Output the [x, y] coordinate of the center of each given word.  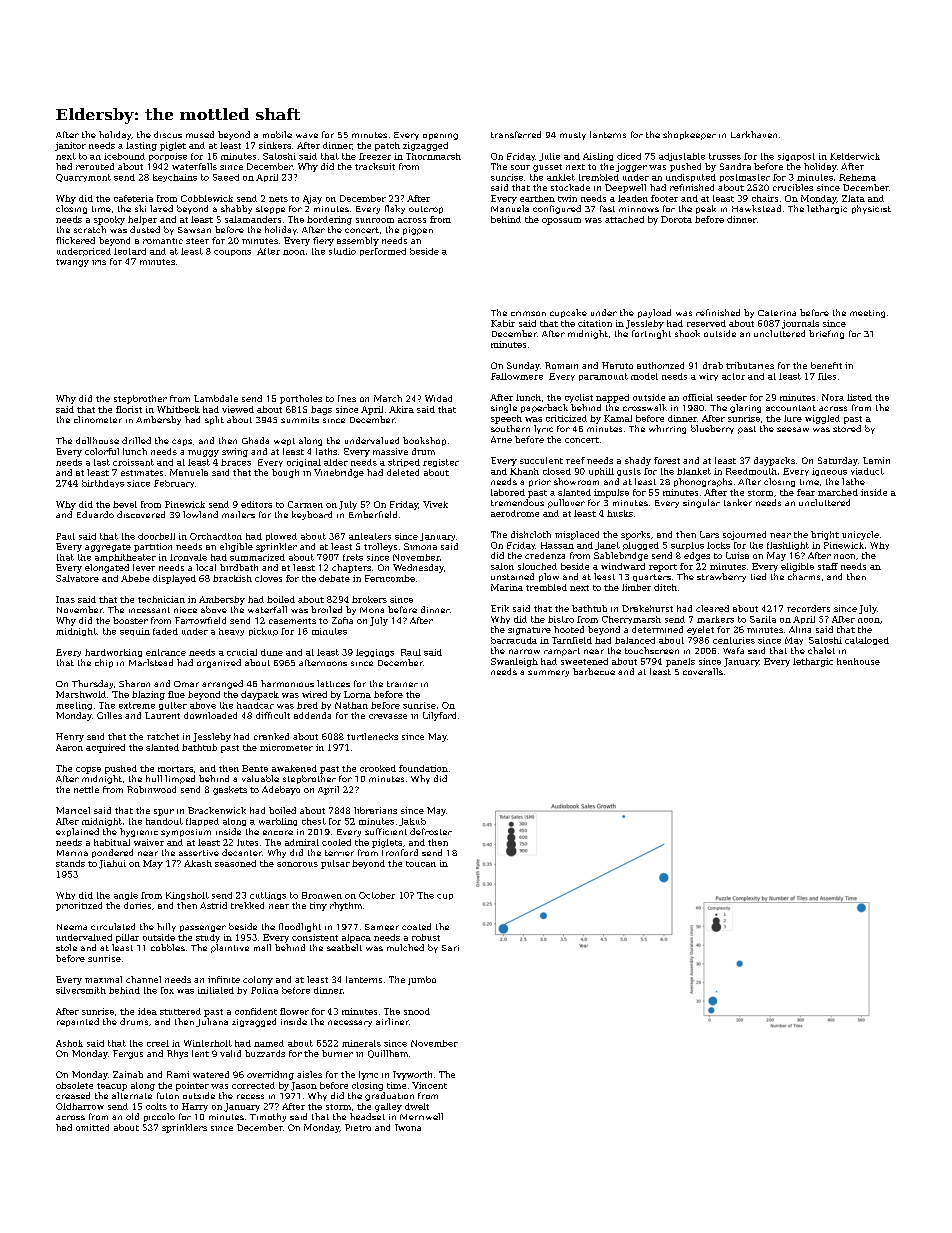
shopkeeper [689, 135]
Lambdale [216, 398]
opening [440, 136]
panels [680, 662]
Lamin [876, 460]
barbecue [594, 671]
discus [168, 134]
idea [147, 1011]
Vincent [429, 1085]
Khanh [524, 471]
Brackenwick [217, 810]
